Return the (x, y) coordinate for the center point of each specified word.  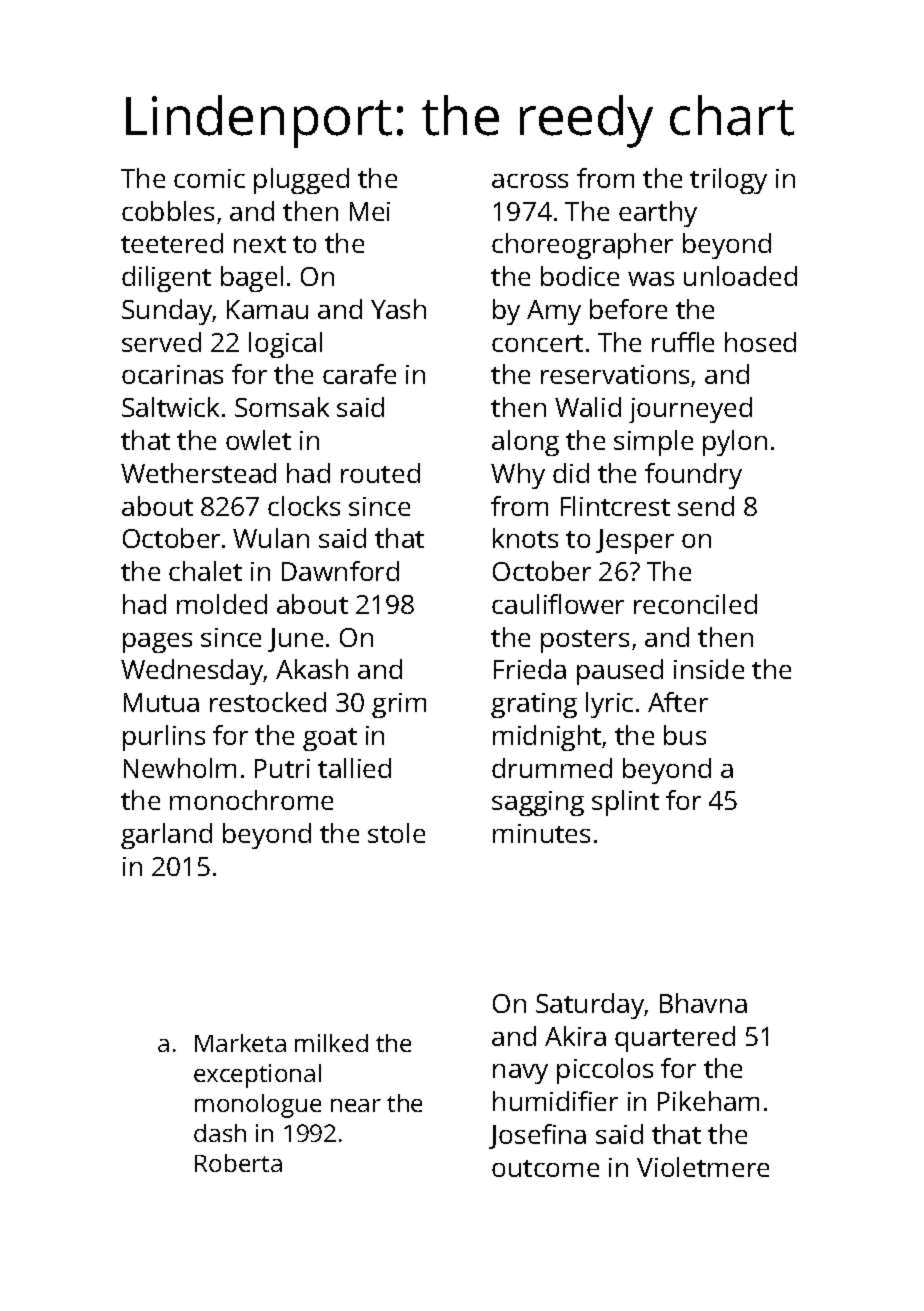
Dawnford (340, 571)
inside (709, 669)
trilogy (728, 181)
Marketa (240, 1043)
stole (396, 833)
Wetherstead (198, 473)
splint (625, 803)
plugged (301, 181)
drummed (552, 768)
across (530, 181)
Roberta (238, 1163)
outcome (545, 1168)
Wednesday (192, 672)
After (678, 702)
